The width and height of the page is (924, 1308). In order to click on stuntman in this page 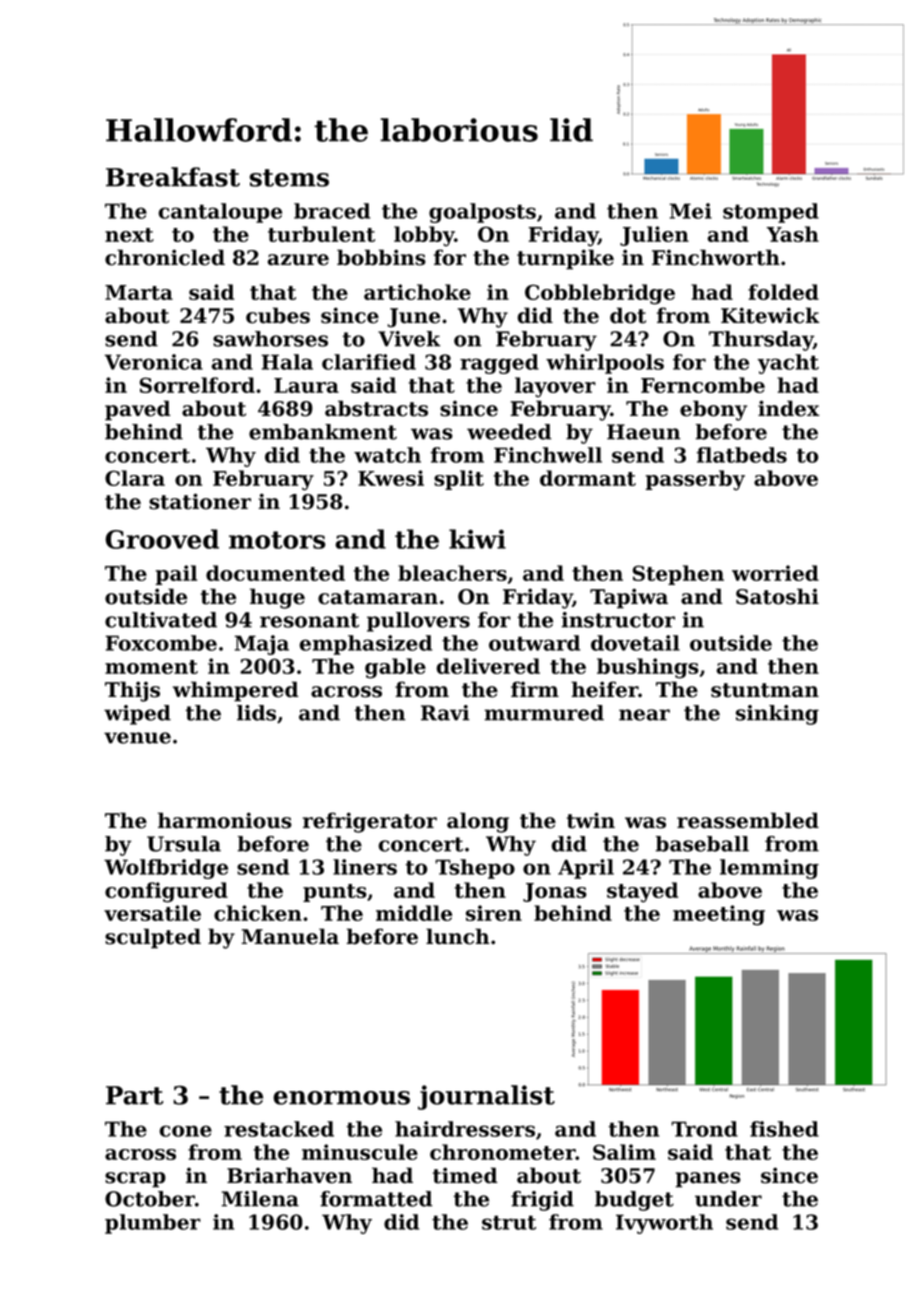, I will do `click(765, 690)`.
